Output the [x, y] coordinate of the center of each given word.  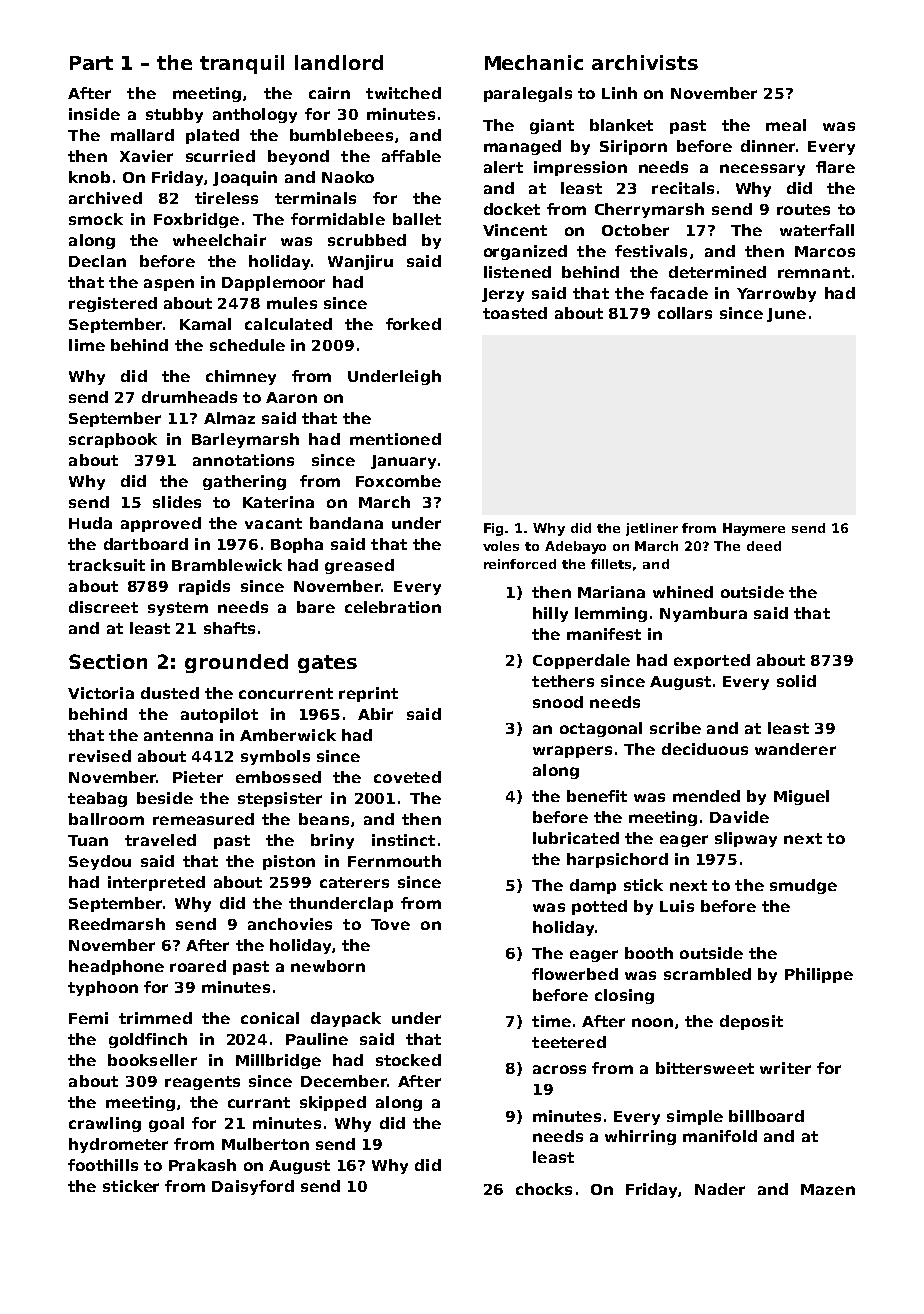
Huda [90, 523]
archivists [645, 62]
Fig [493, 529]
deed [764, 546]
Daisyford [253, 1187]
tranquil [242, 64]
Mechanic [534, 62]
